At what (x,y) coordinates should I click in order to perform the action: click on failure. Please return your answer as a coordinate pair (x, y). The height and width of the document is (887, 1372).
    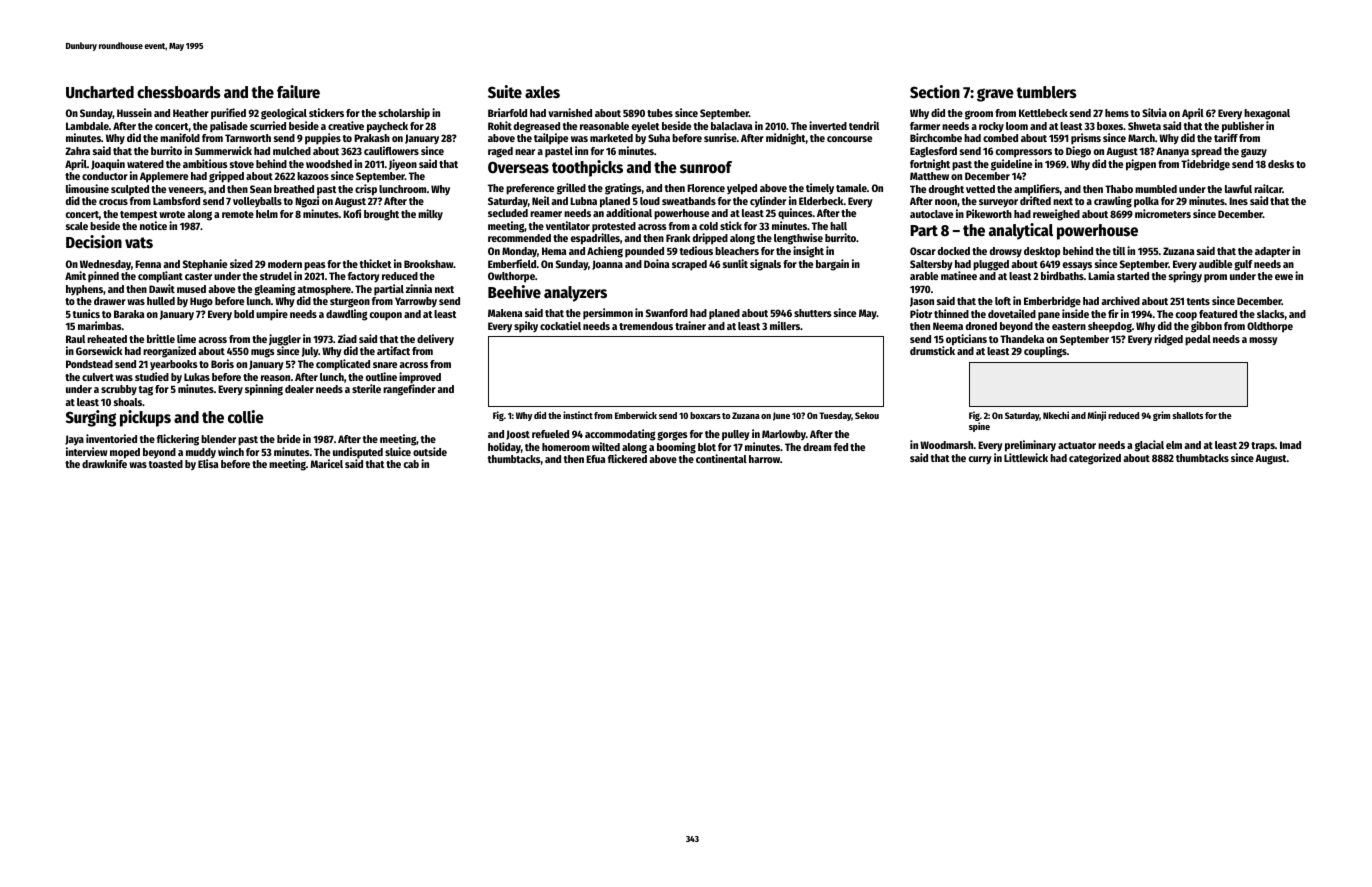
    Looking at the image, I should click on (298, 92).
